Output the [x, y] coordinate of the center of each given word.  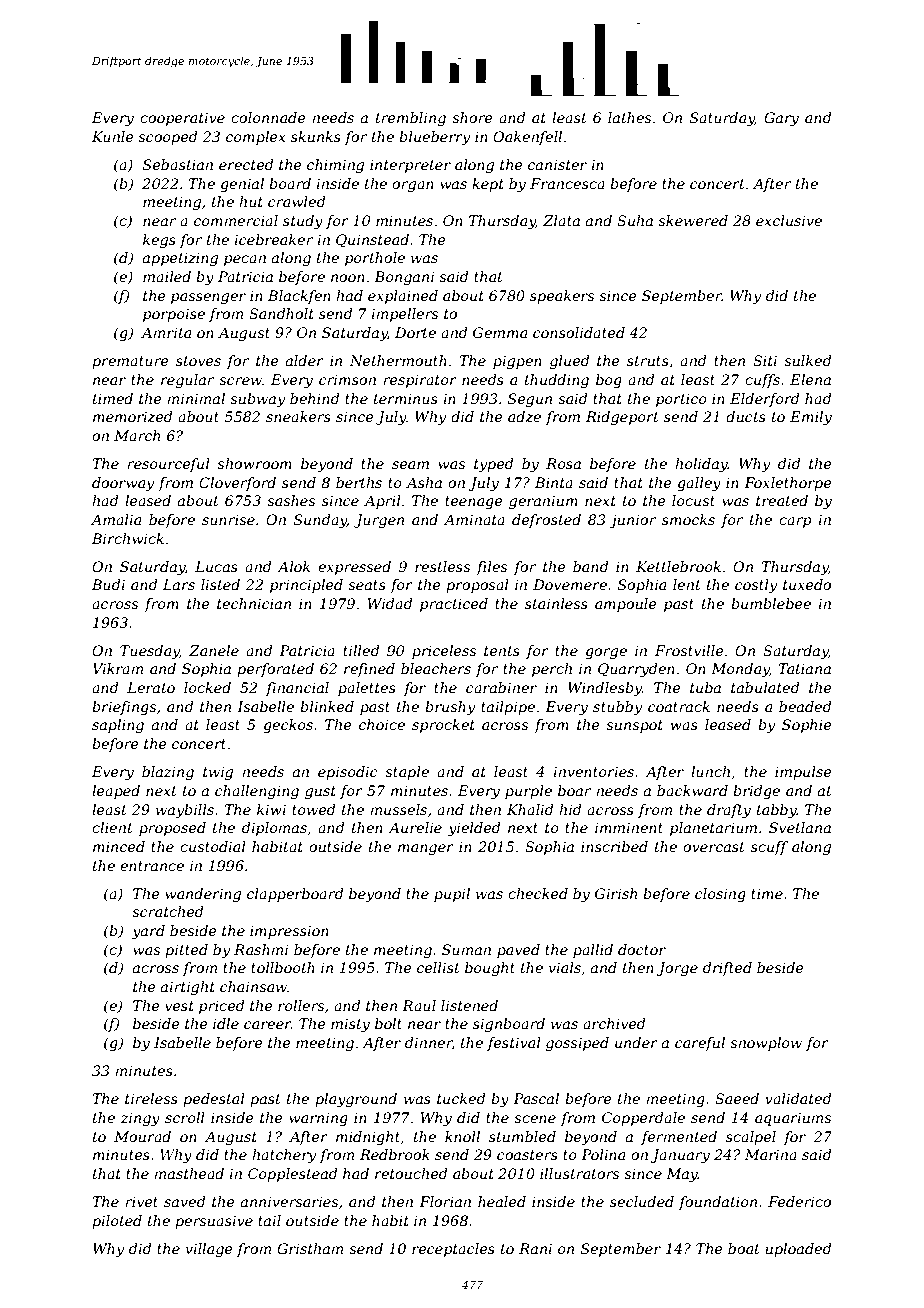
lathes [629, 117]
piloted [117, 1222]
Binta [554, 482]
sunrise [228, 519]
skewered [693, 220]
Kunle [113, 136]
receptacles [453, 1250]
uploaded [799, 1250]
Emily [811, 418]
